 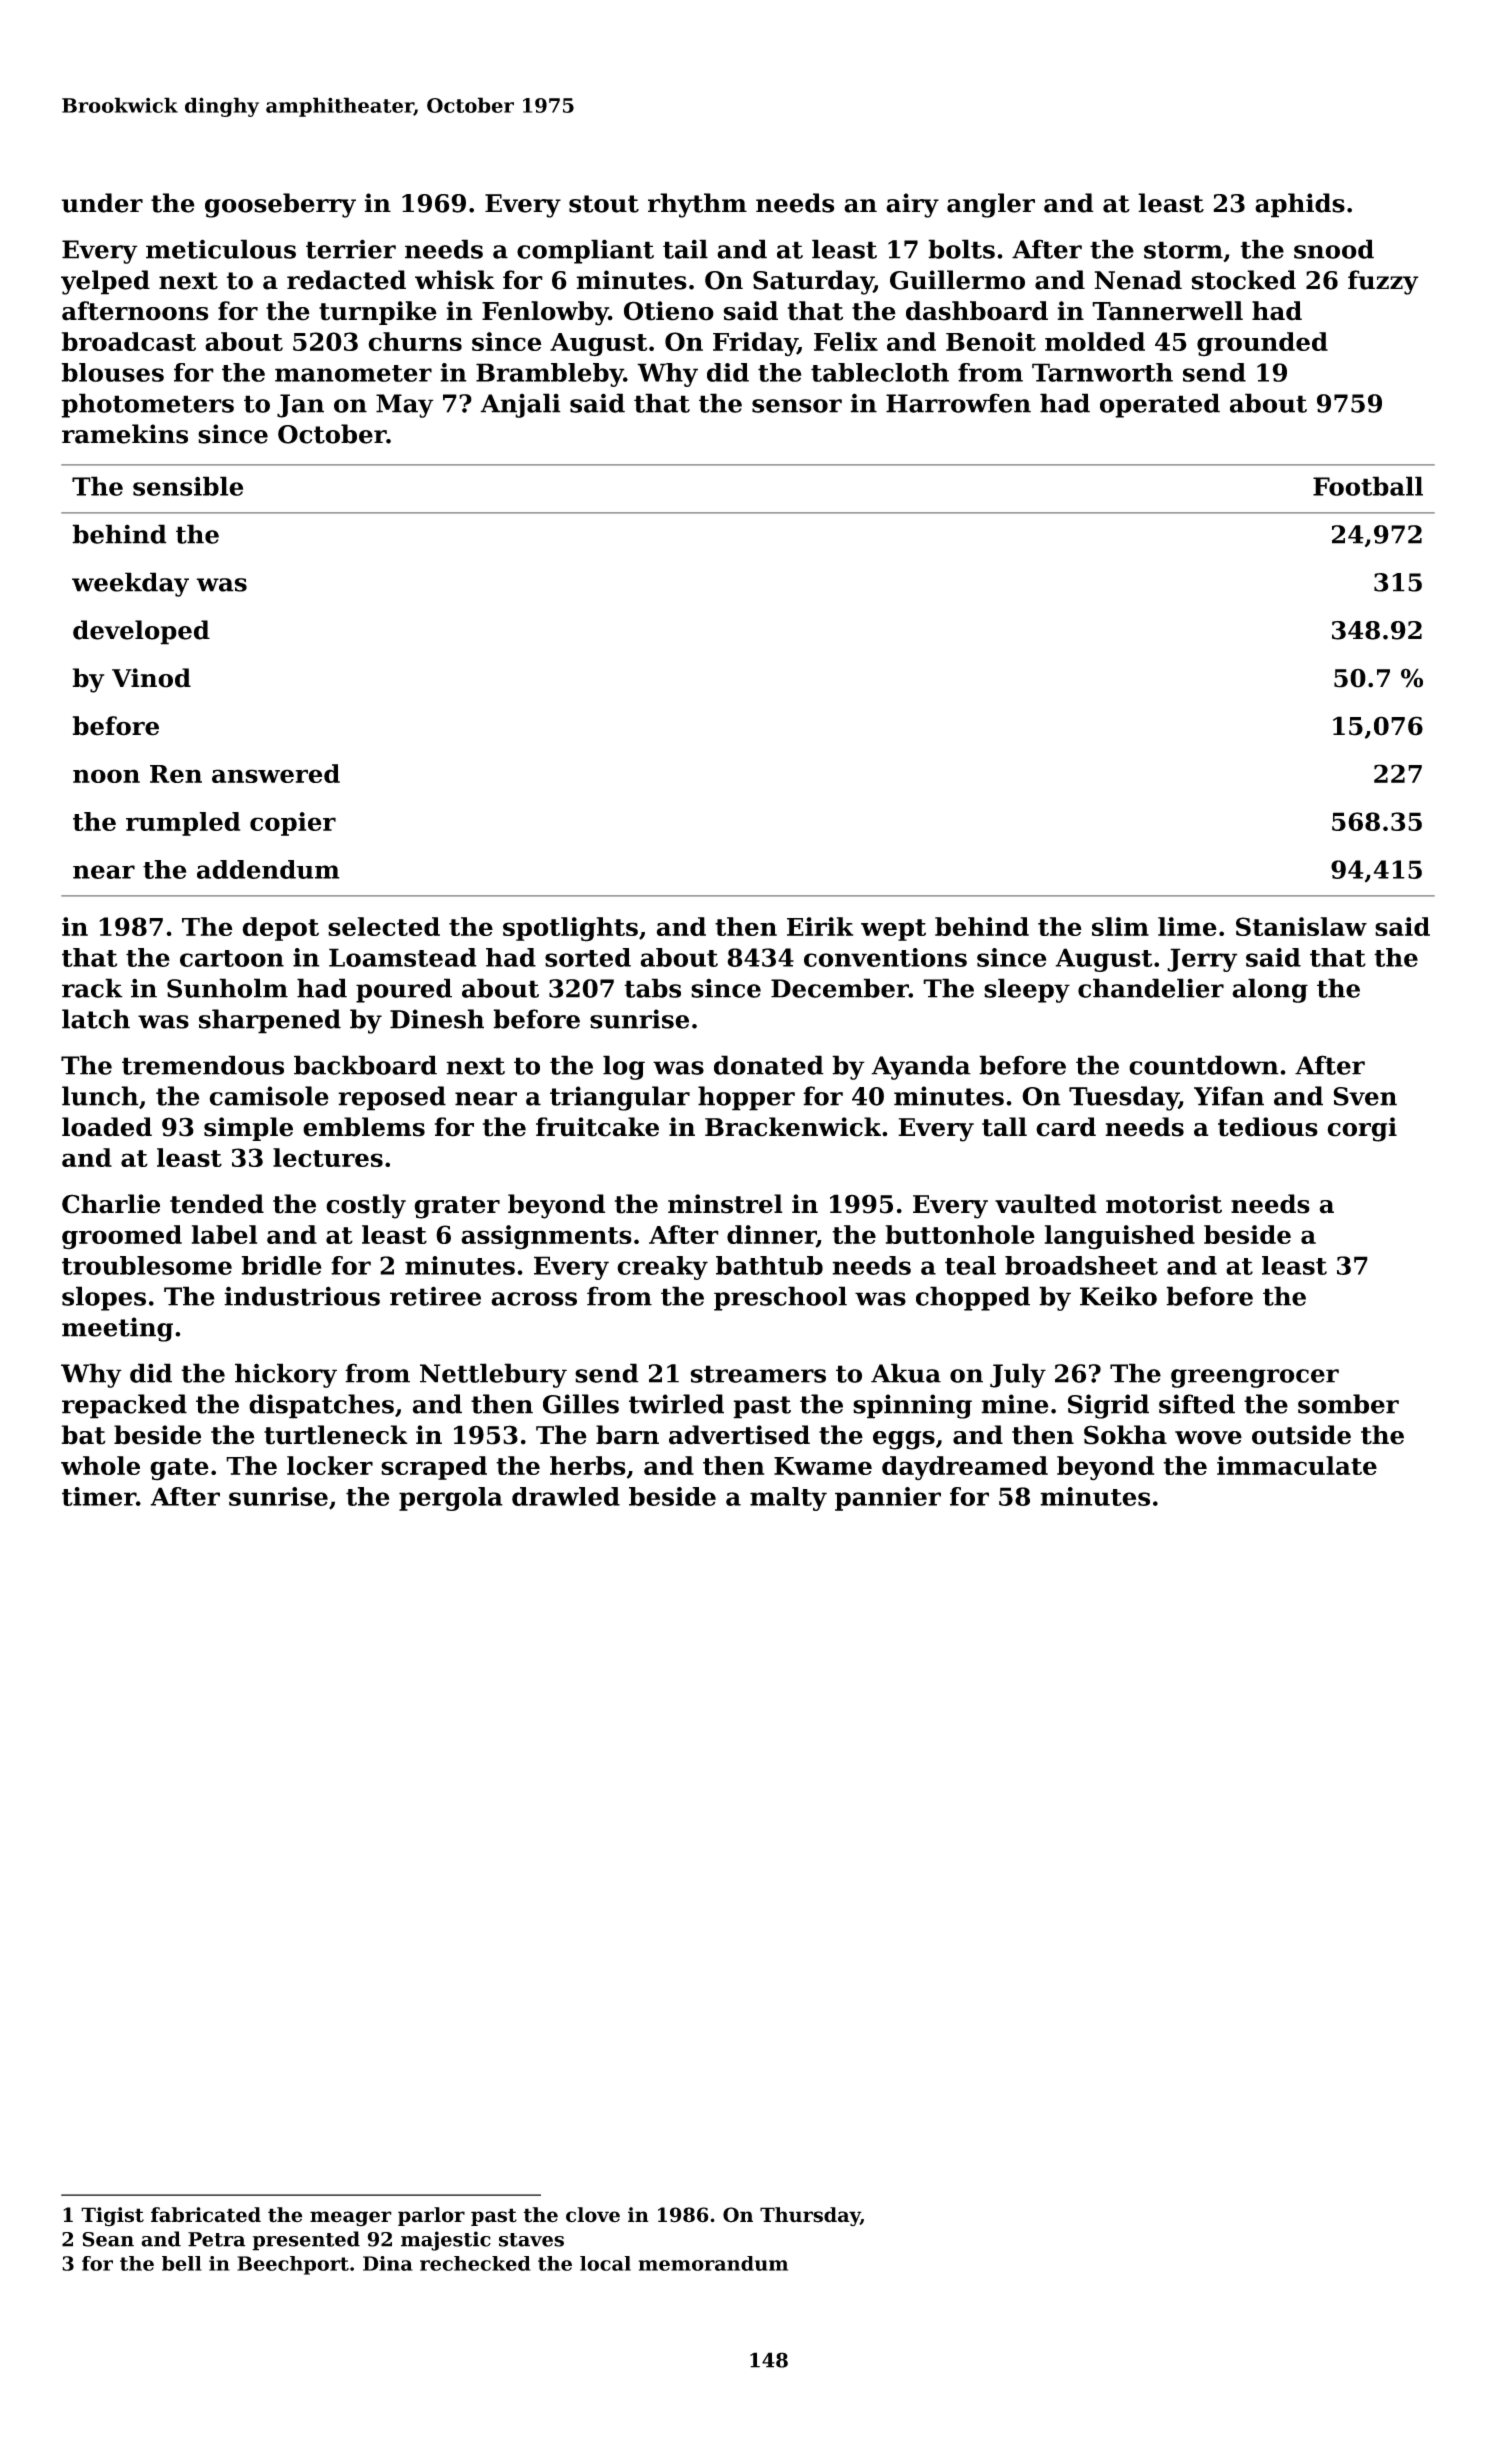 What do you see at coordinates (797, 406) in the document?
I see `sensor` at bounding box center [797, 406].
